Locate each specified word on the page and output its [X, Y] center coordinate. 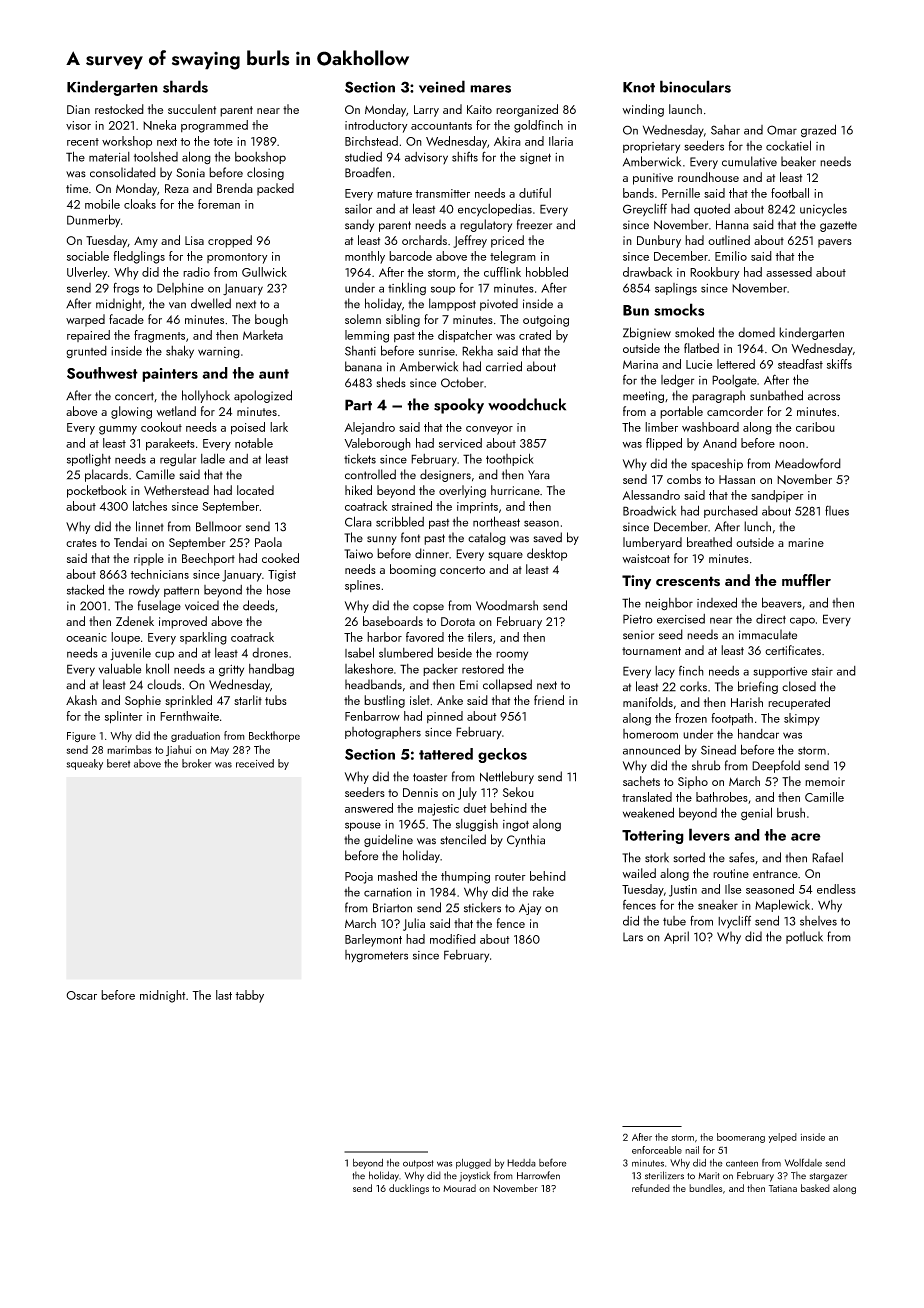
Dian [78, 109]
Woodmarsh [507, 605]
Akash [81, 700]
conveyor [489, 430]
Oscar [81, 995]
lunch [757, 526]
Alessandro [651, 495]
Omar [782, 130]
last [224, 995]
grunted [86, 352]
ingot [516, 826]
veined [442, 86]
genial [756, 813]
